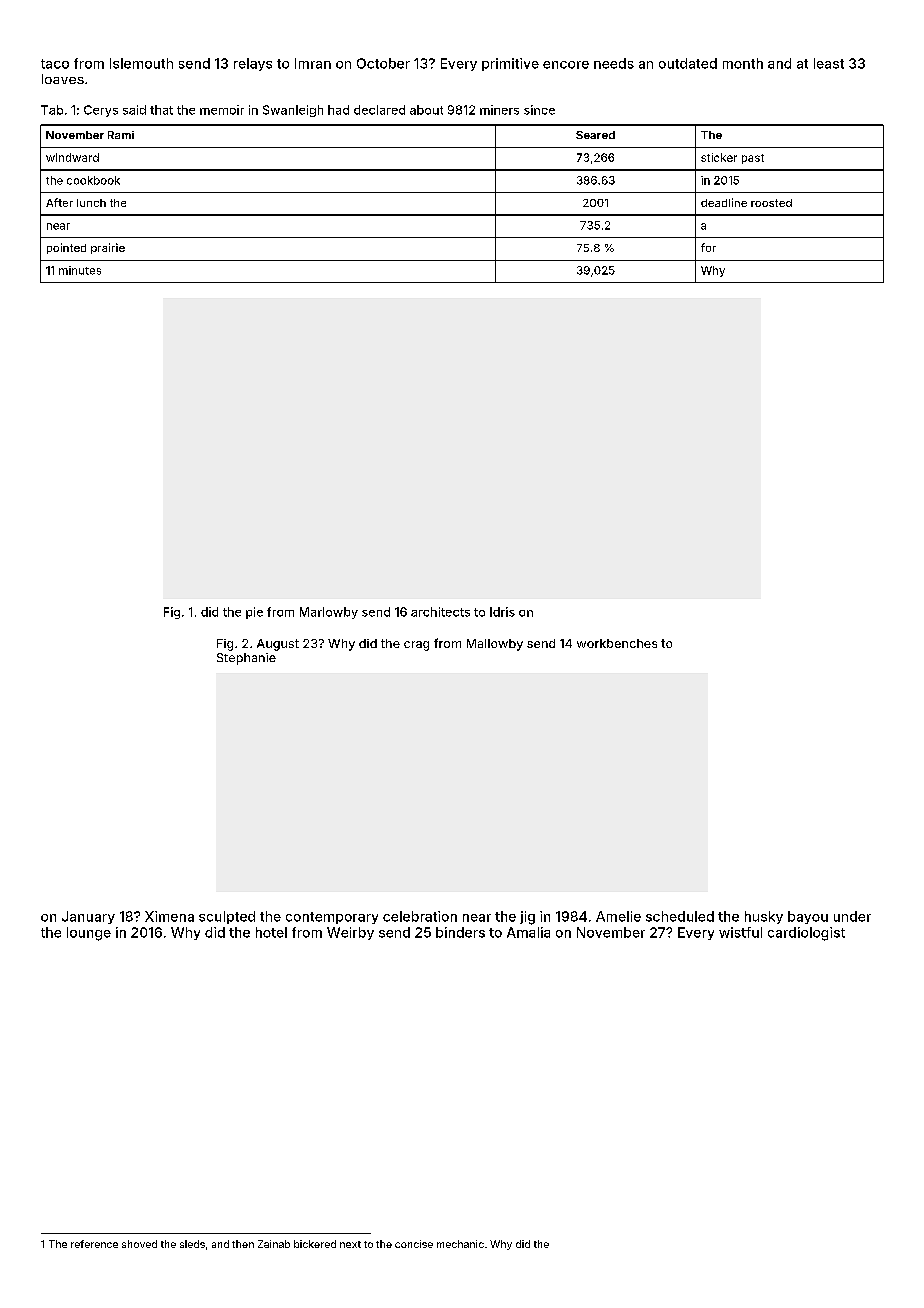  Describe the element at coordinates (254, 613) in the image. I see `pie` at that location.
